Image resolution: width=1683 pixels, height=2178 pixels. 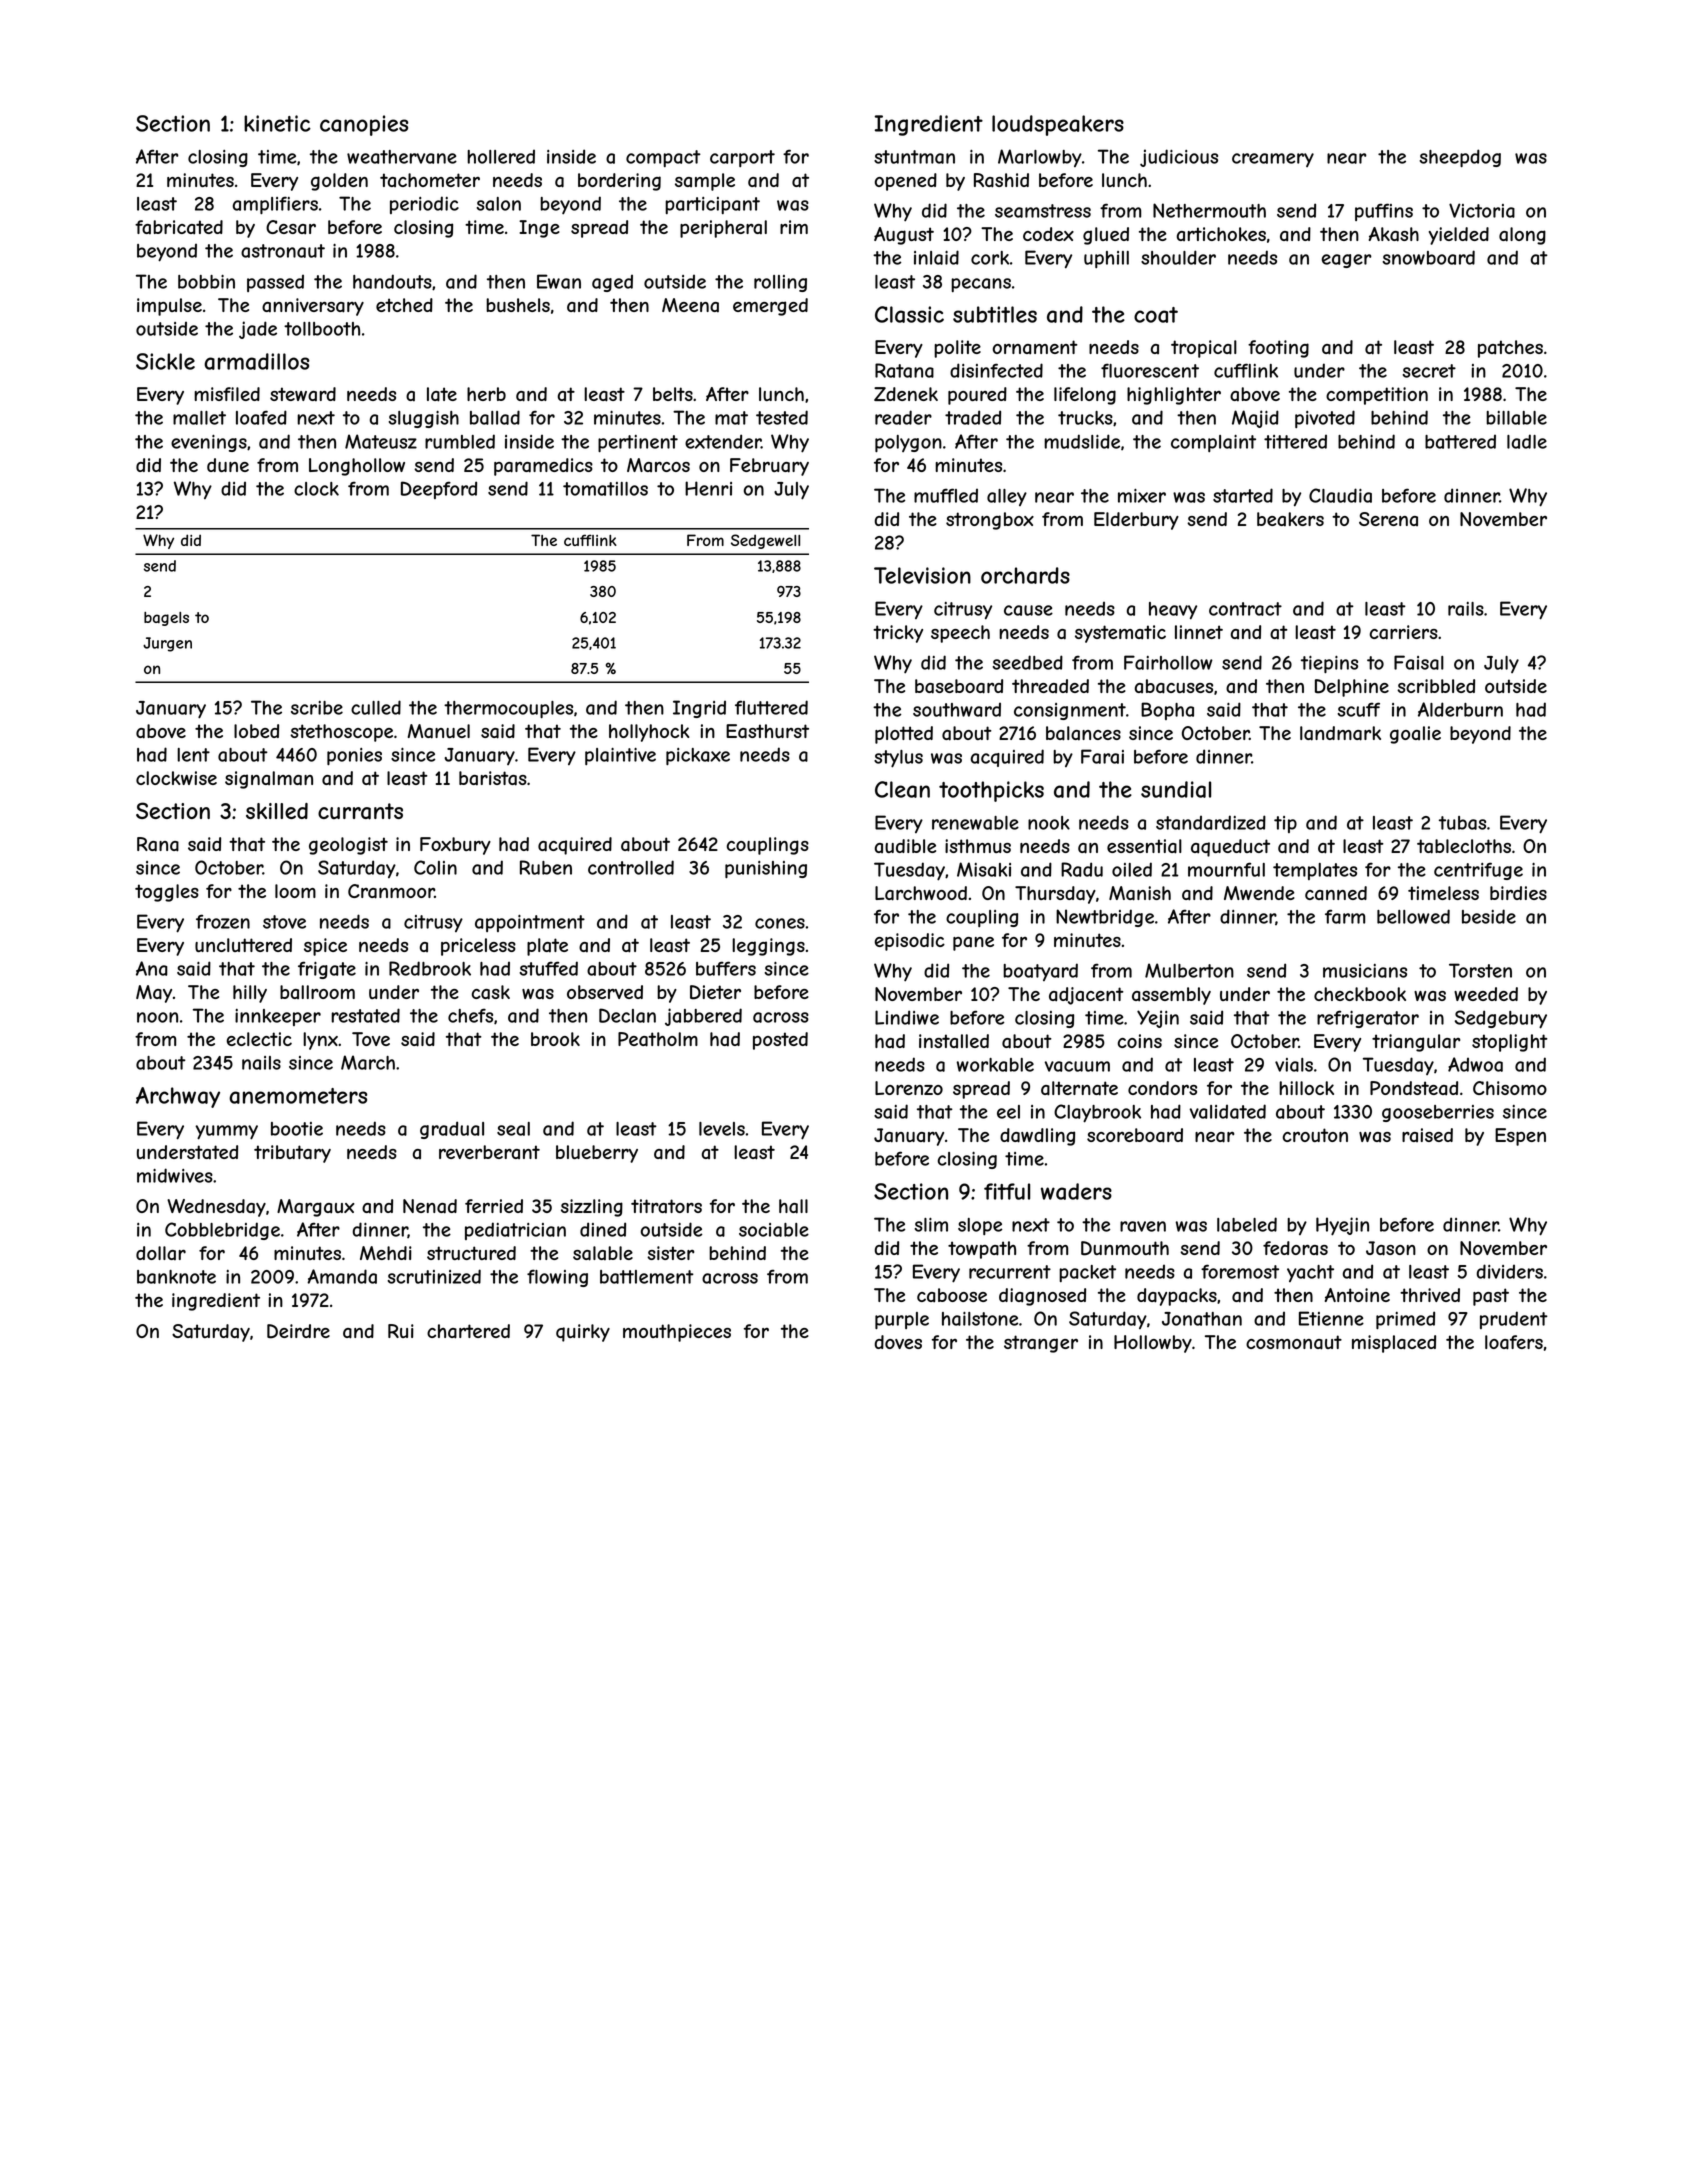 I want to click on stuntman, so click(x=914, y=157).
